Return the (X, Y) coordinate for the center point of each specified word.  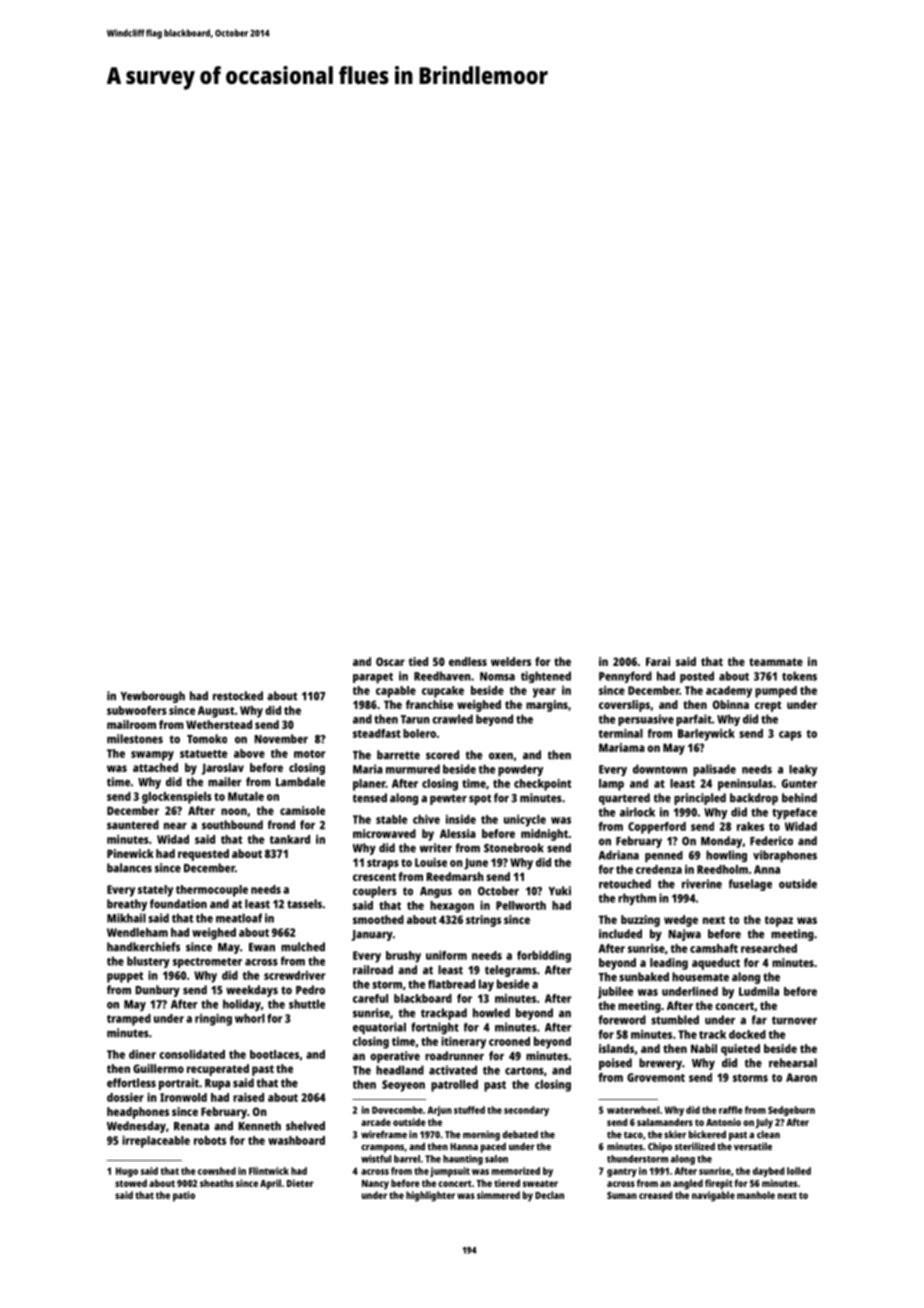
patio (184, 1196)
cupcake (443, 692)
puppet (125, 977)
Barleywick (706, 735)
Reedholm (722, 869)
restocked (238, 696)
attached (155, 767)
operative (395, 1057)
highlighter (430, 1196)
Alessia (458, 833)
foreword (622, 1020)
